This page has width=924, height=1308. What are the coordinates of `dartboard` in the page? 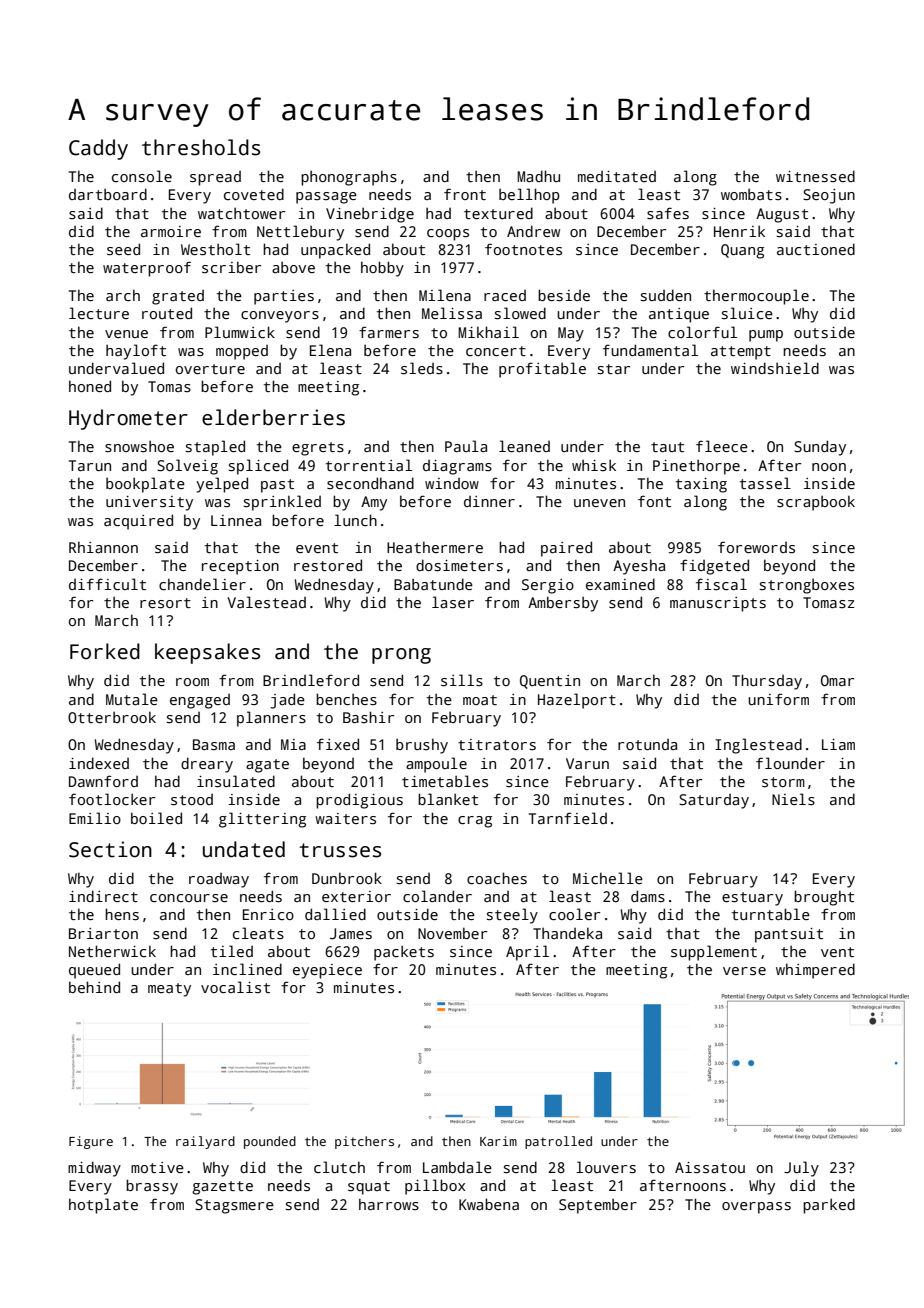 It's located at (108, 194).
